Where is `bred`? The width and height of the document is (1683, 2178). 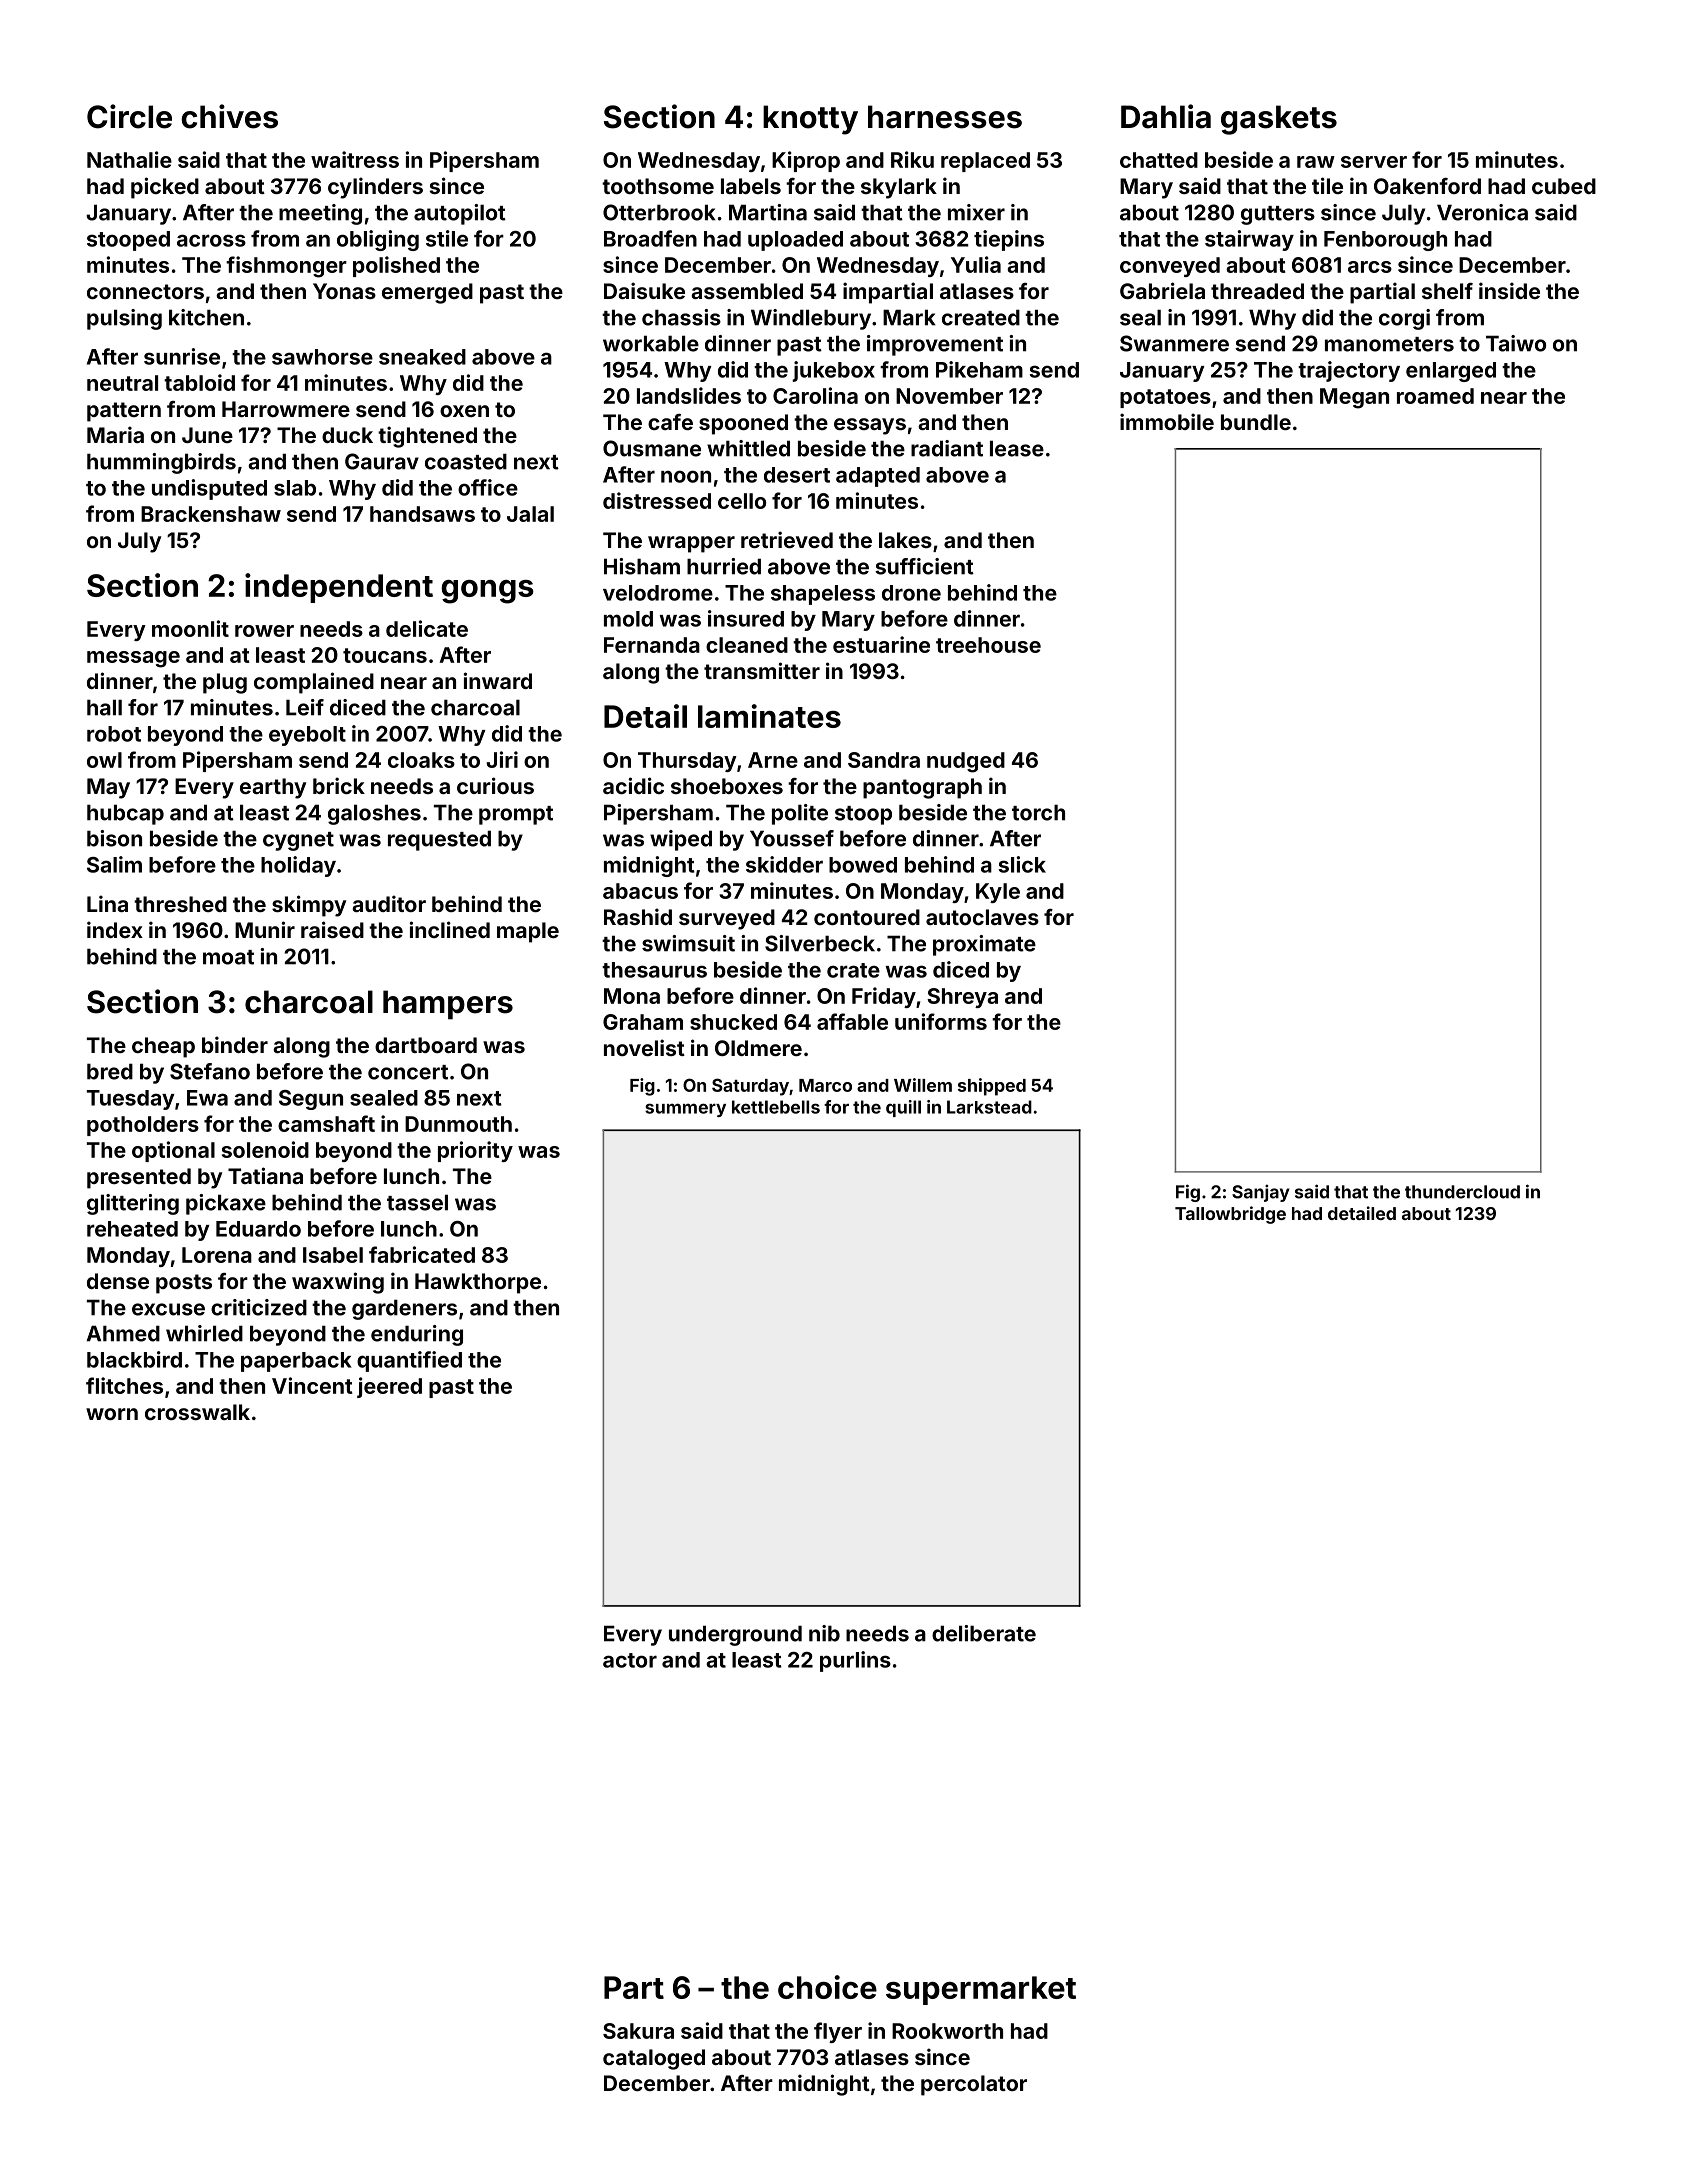
bred is located at coordinates (110, 1071).
